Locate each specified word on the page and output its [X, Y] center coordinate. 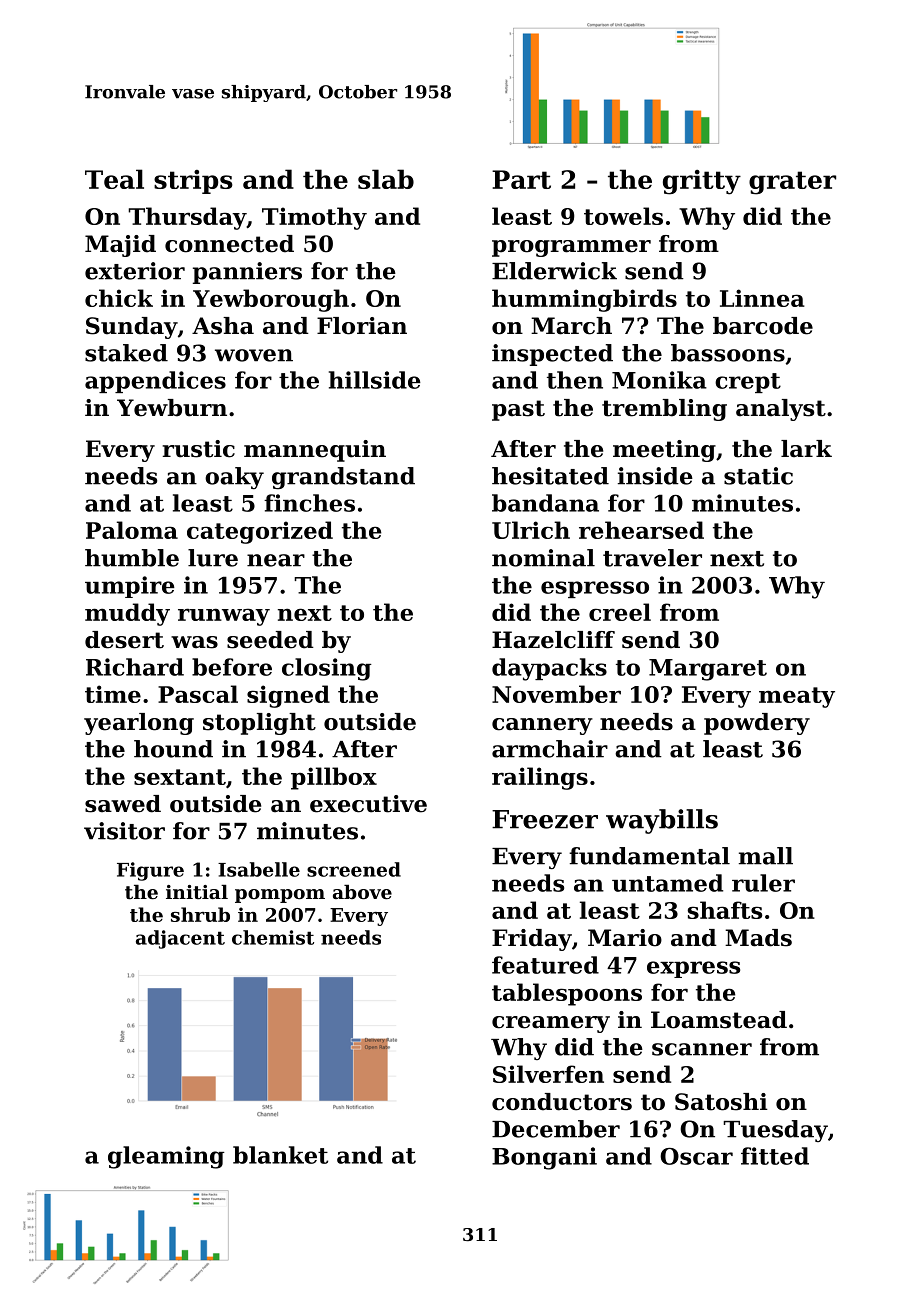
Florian [362, 326]
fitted [775, 1156]
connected [229, 244]
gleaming [166, 1157]
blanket [280, 1155]
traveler [652, 558]
